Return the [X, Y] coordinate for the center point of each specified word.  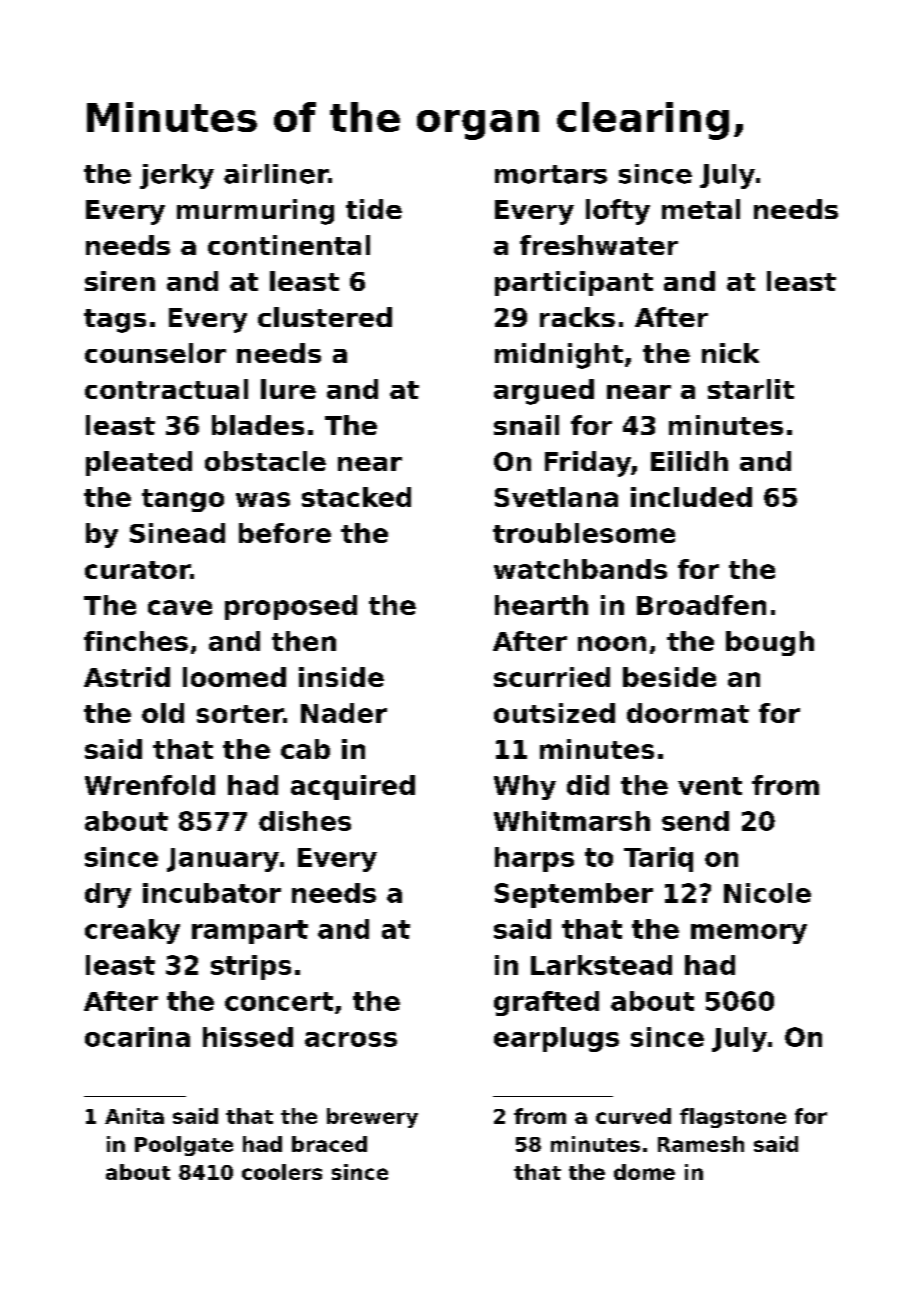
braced [329, 1144]
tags [115, 321]
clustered [325, 317]
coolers [282, 1172]
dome [644, 1172]
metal [701, 209]
